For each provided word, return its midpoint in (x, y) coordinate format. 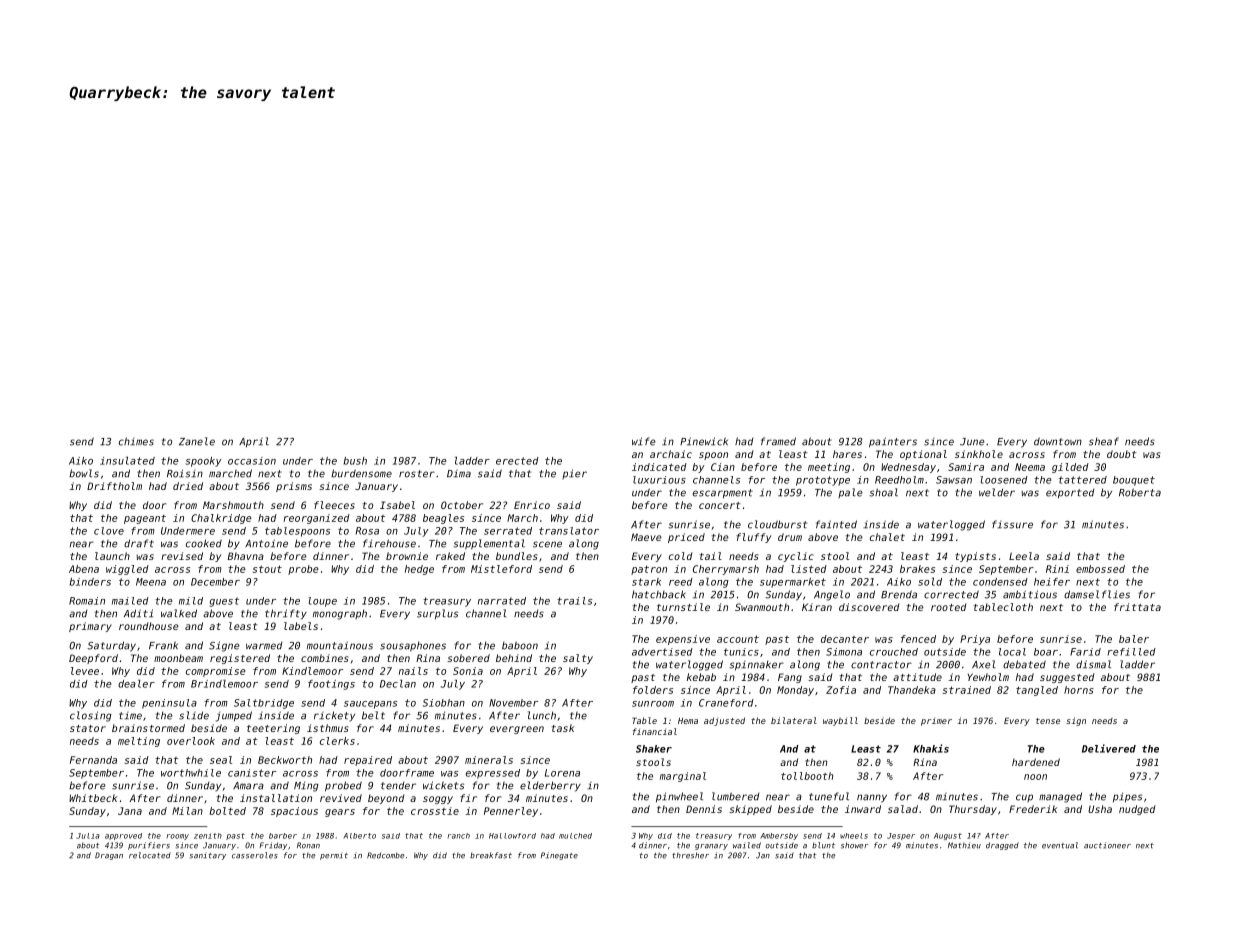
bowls (84, 473)
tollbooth (807, 776)
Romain (87, 601)
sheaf (1104, 441)
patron (649, 570)
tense (1048, 721)
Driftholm (114, 486)
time (130, 716)
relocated (150, 855)
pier (574, 474)
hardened (1036, 762)
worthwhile (191, 773)
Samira (966, 467)
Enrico (532, 505)
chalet (887, 537)
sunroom (653, 704)
